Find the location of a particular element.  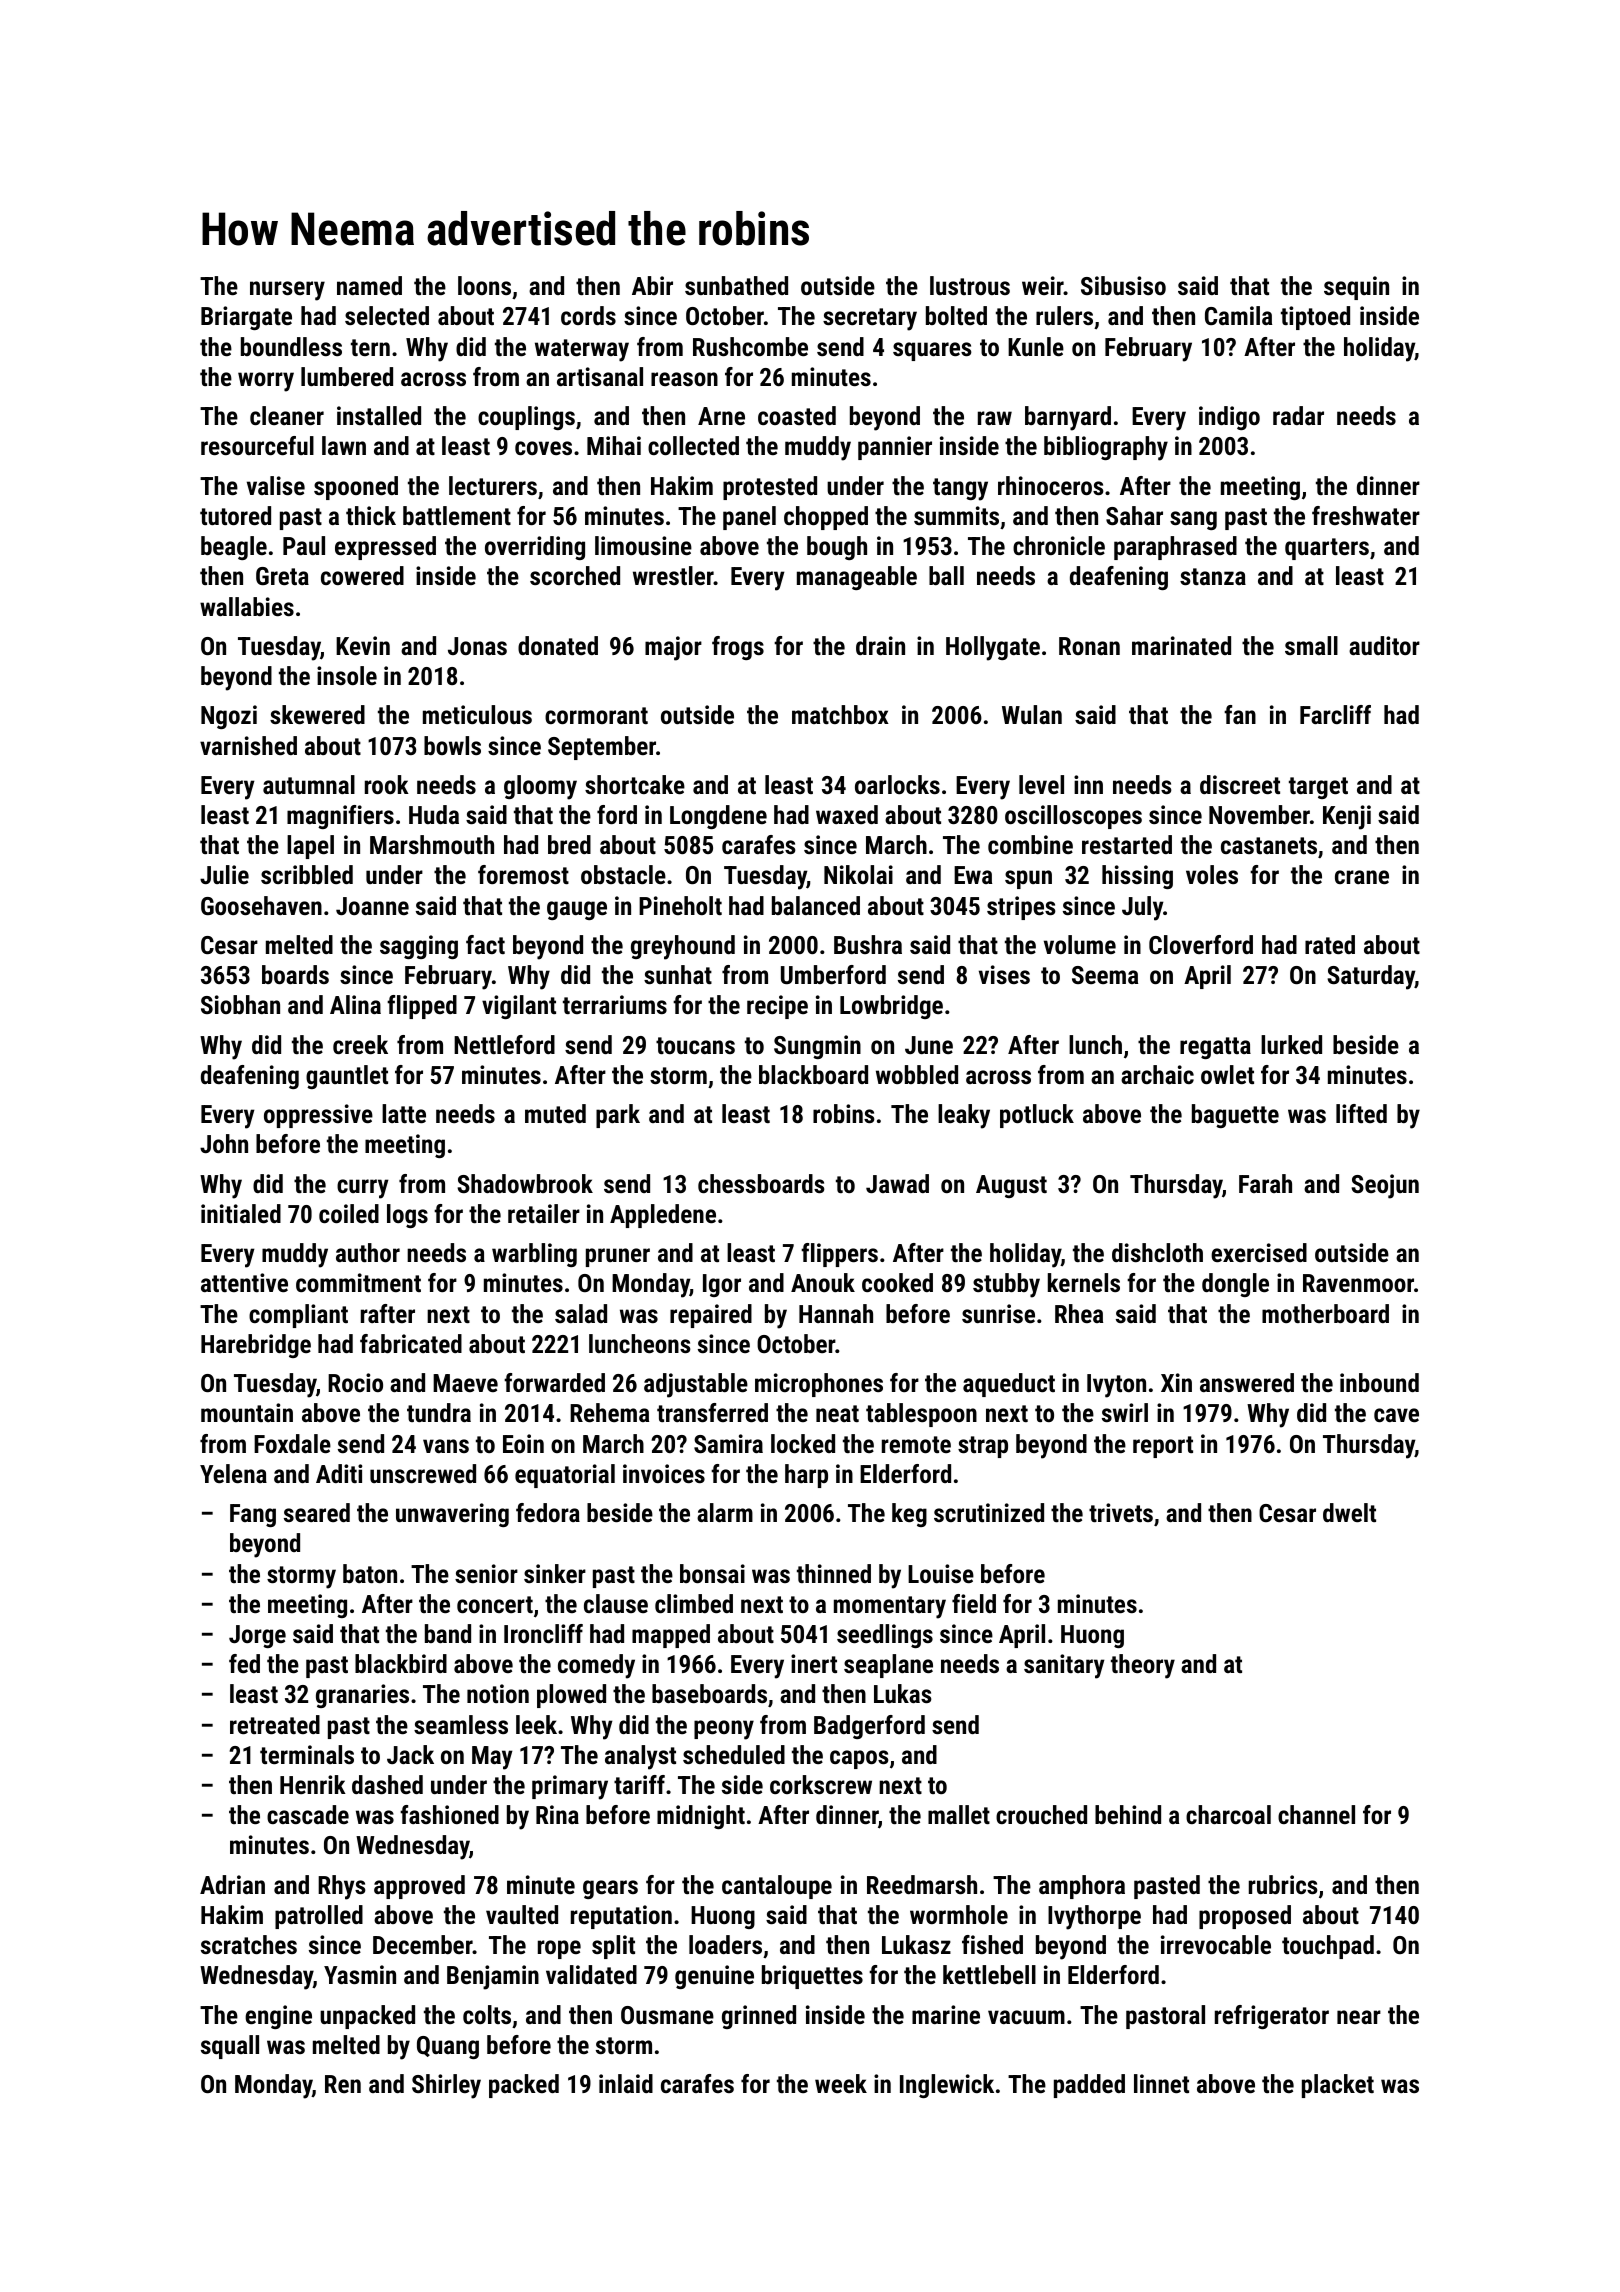

Shirley is located at coordinates (446, 2086).
